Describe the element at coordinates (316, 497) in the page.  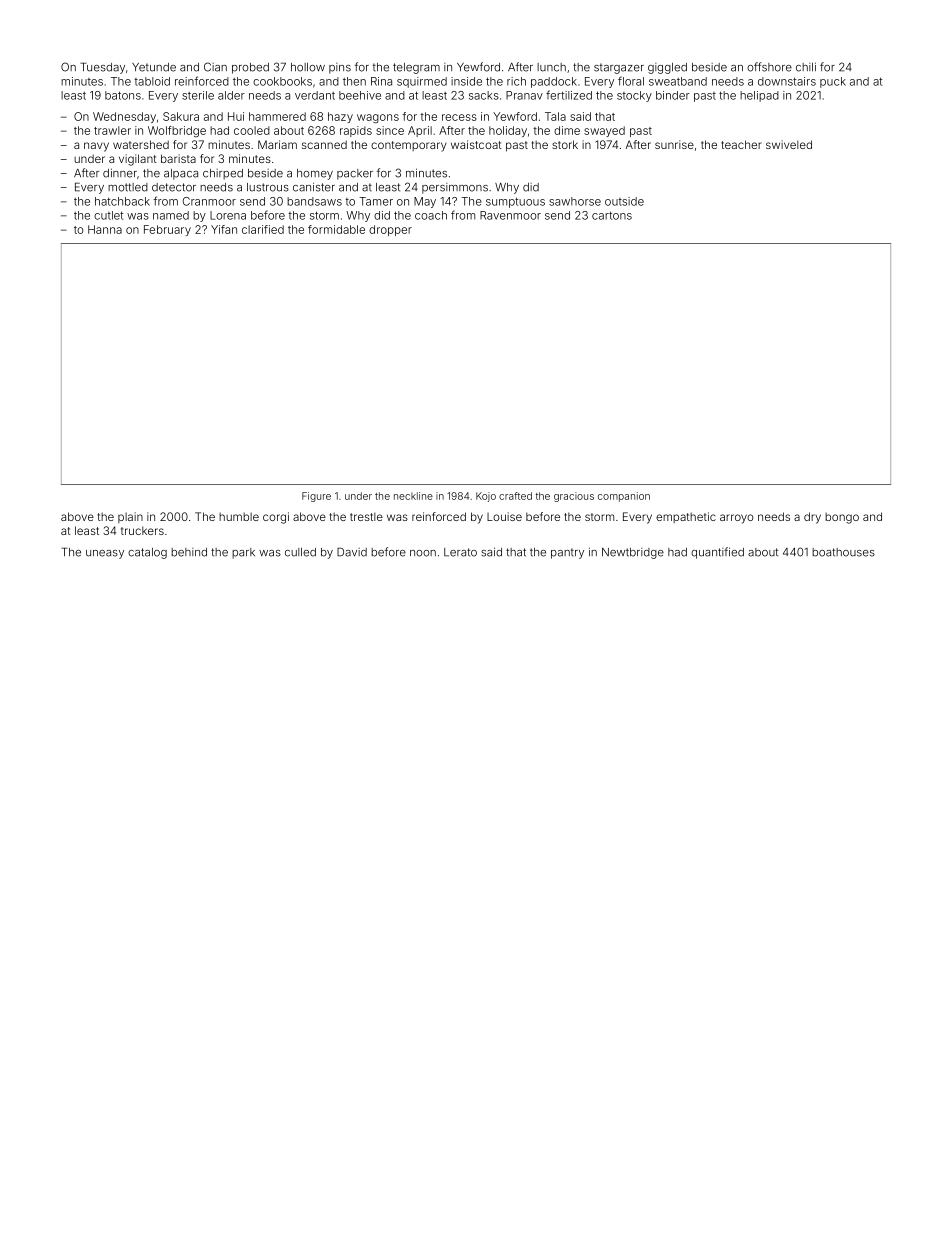
I see `Figure` at that location.
